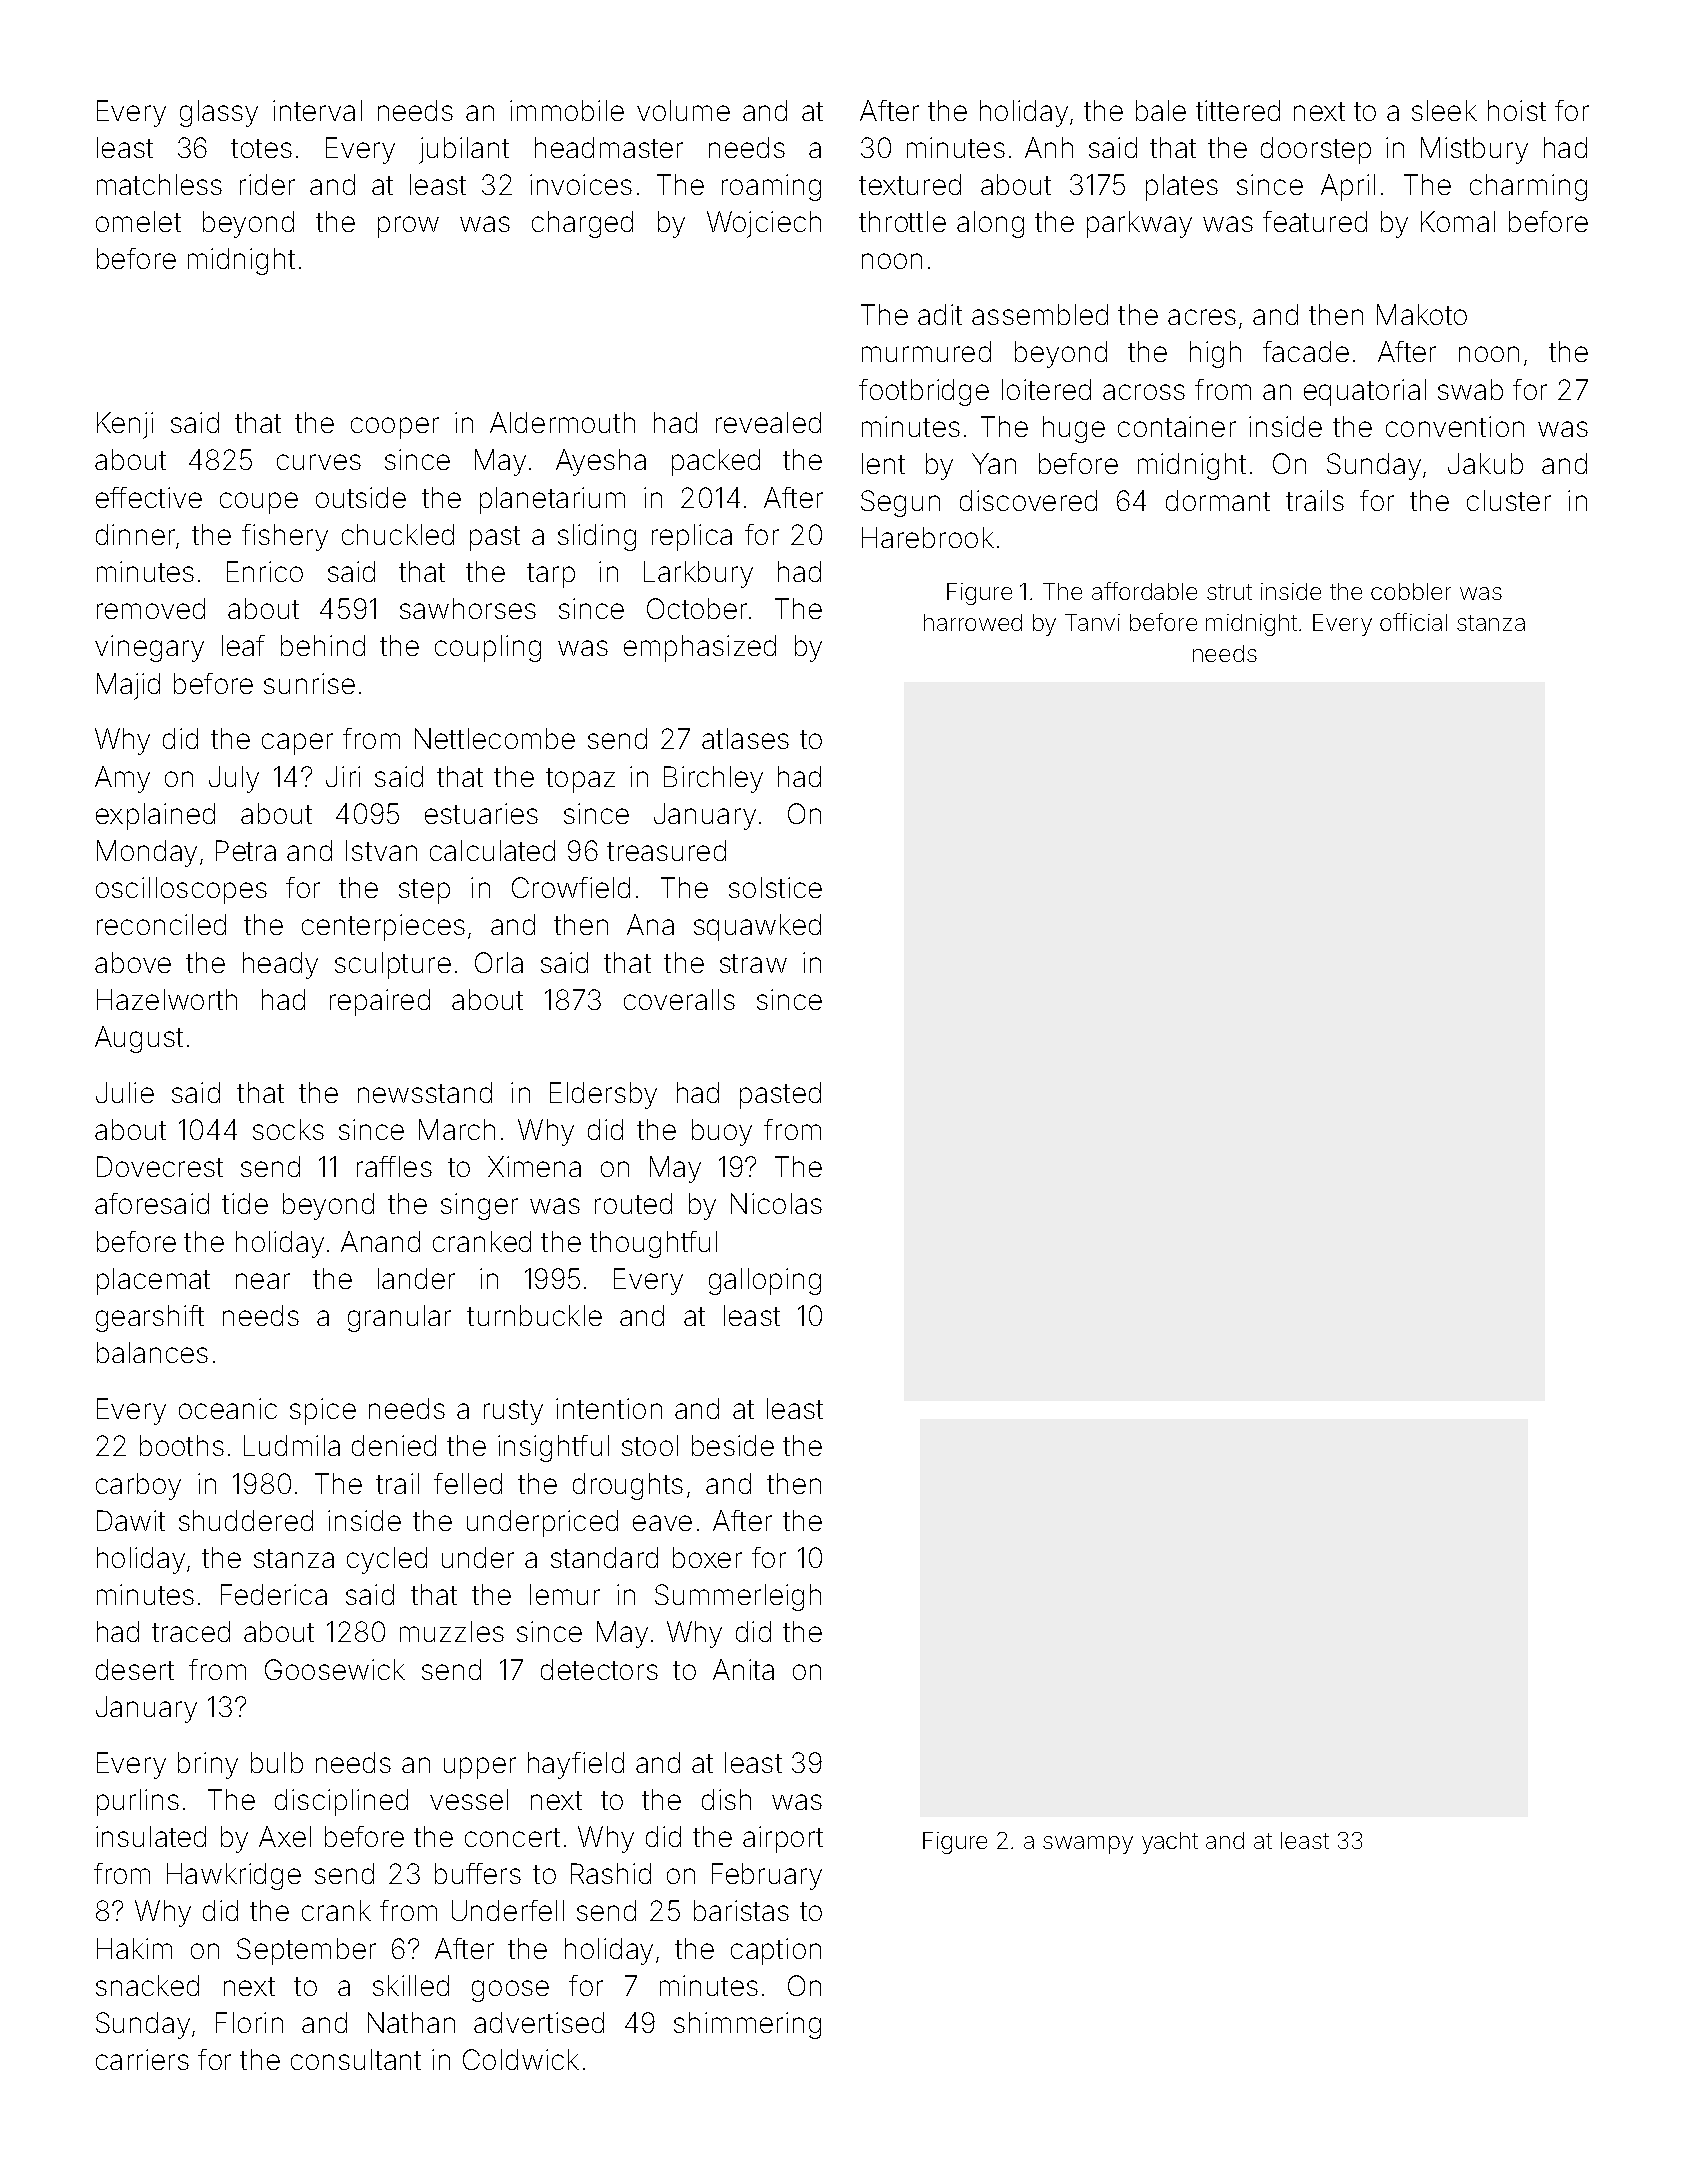 This page has height=2178, width=1683. Describe the element at coordinates (753, 963) in the page. I see `straw` at that location.
